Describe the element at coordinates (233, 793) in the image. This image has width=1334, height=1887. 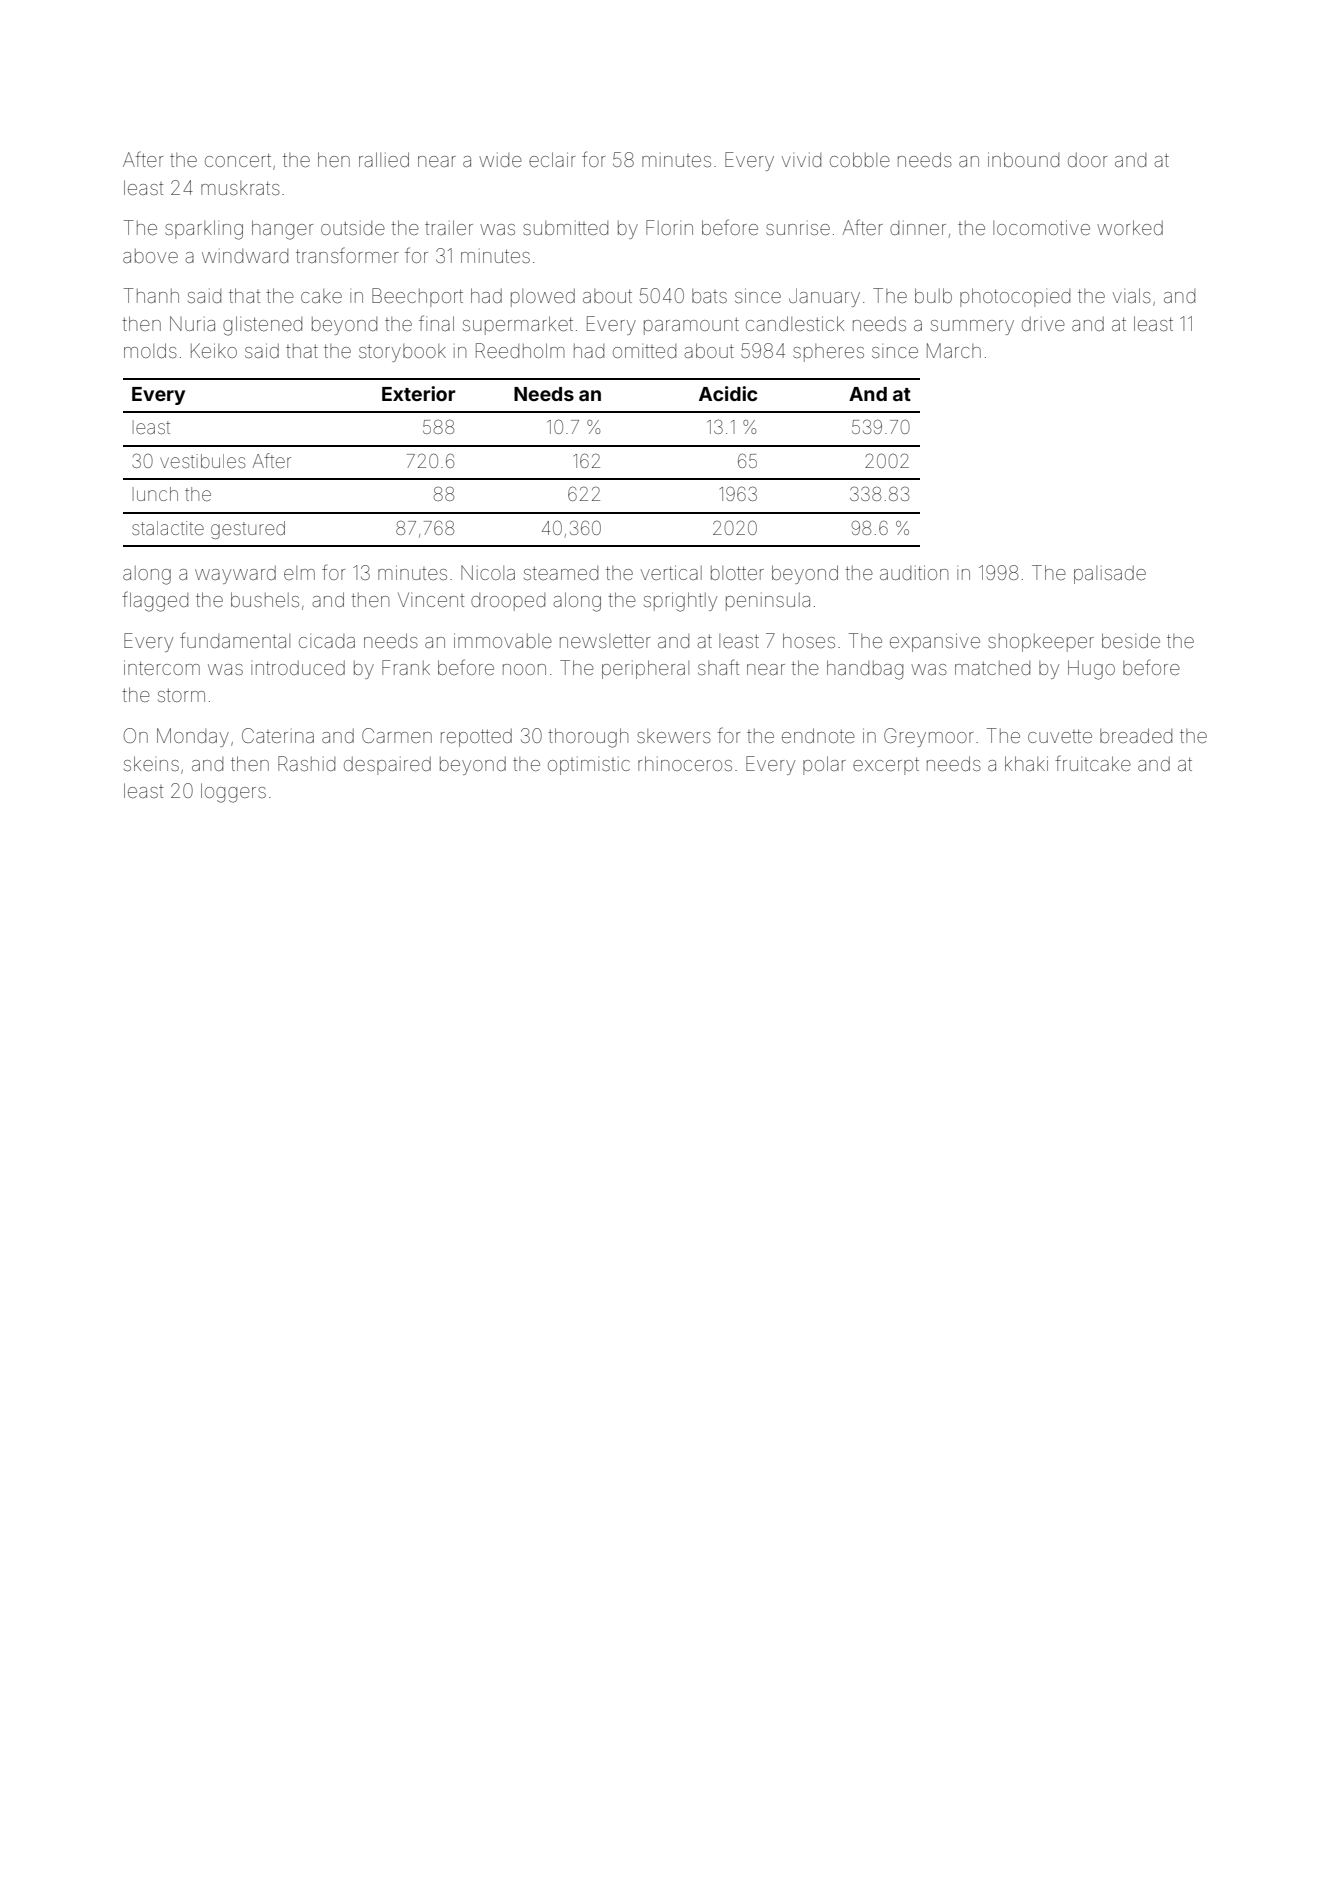
I see `loggers` at that location.
